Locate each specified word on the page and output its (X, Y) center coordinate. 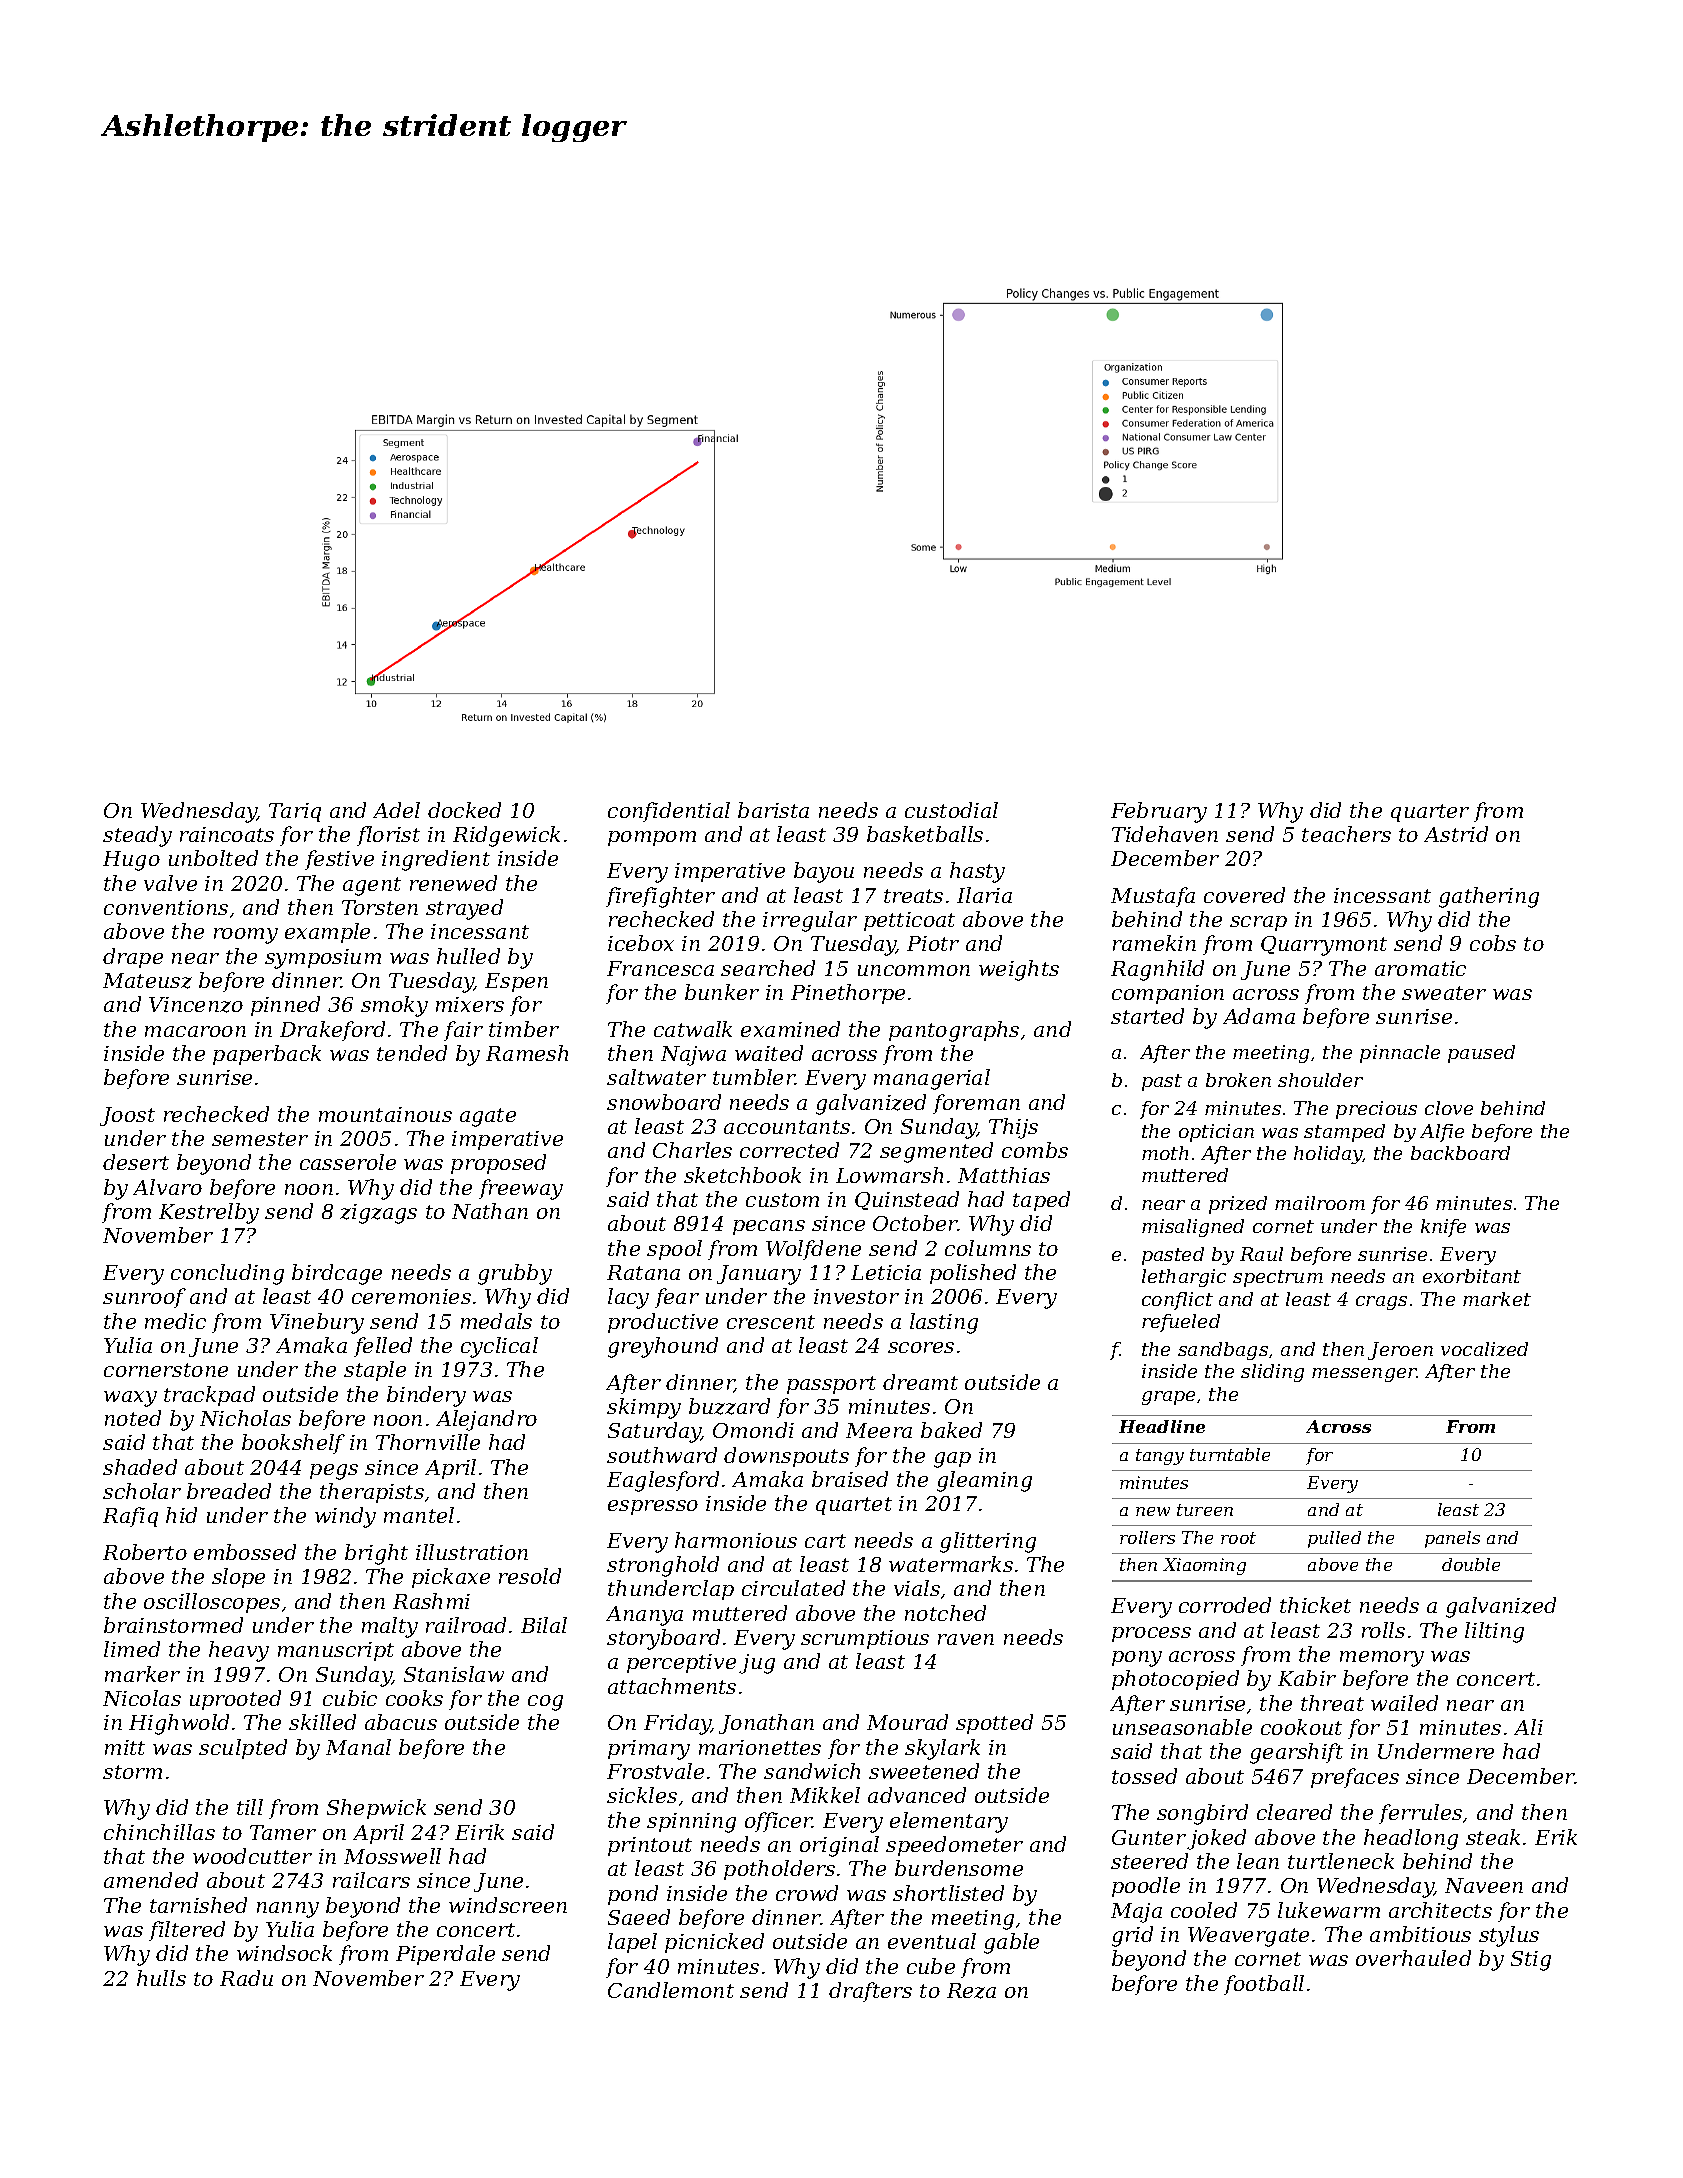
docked (464, 810)
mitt (125, 1747)
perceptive (681, 1663)
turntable (1230, 1454)
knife (1443, 1228)
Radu (246, 1978)
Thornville (428, 1442)
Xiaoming (1204, 1566)
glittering (988, 1542)
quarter (1430, 813)
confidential (669, 812)
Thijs (1013, 1128)
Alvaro (167, 1187)
